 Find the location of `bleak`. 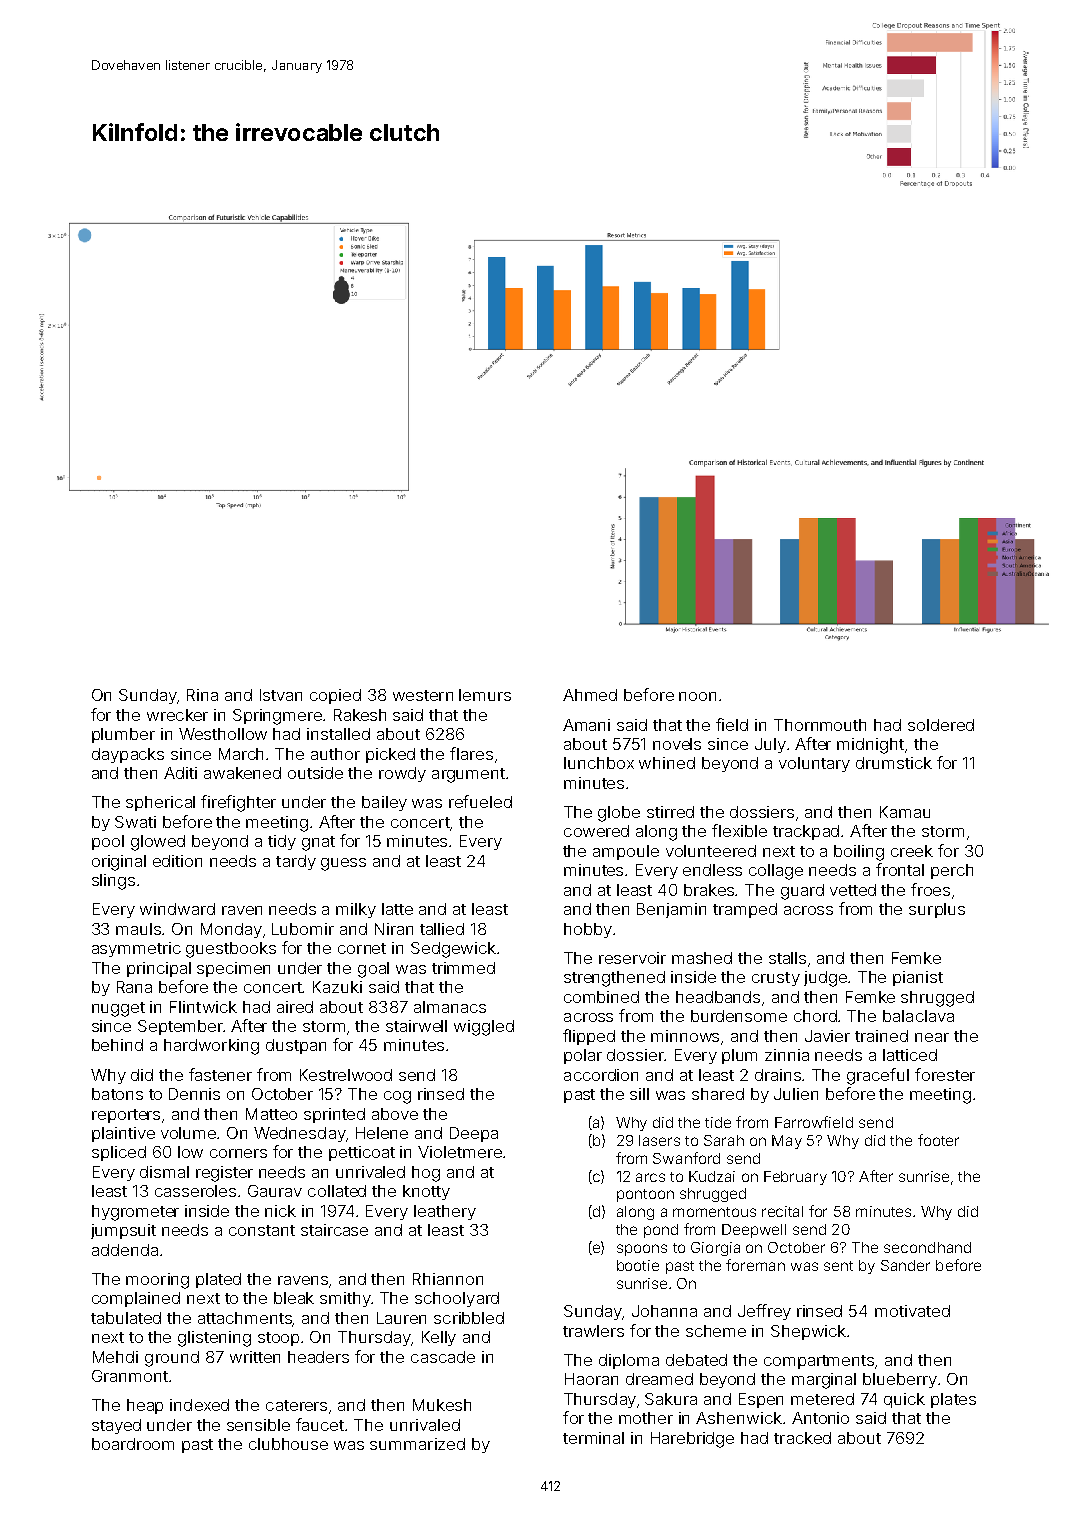

bleak is located at coordinates (294, 1298).
